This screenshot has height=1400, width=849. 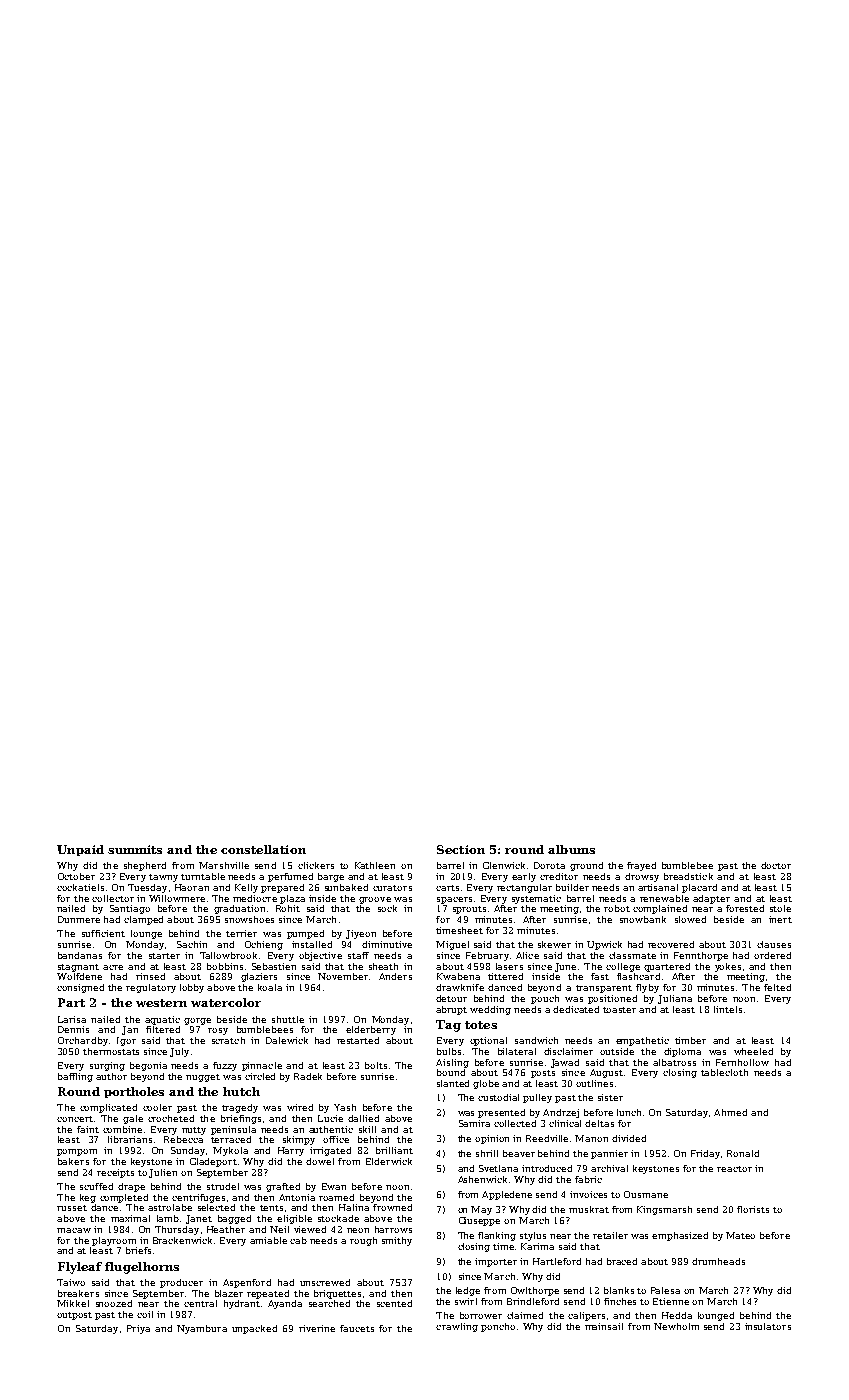 What do you see at coordinates (226, 1229) in the screenshot?
I see `Heather` at bounding box center [226, 1229].
